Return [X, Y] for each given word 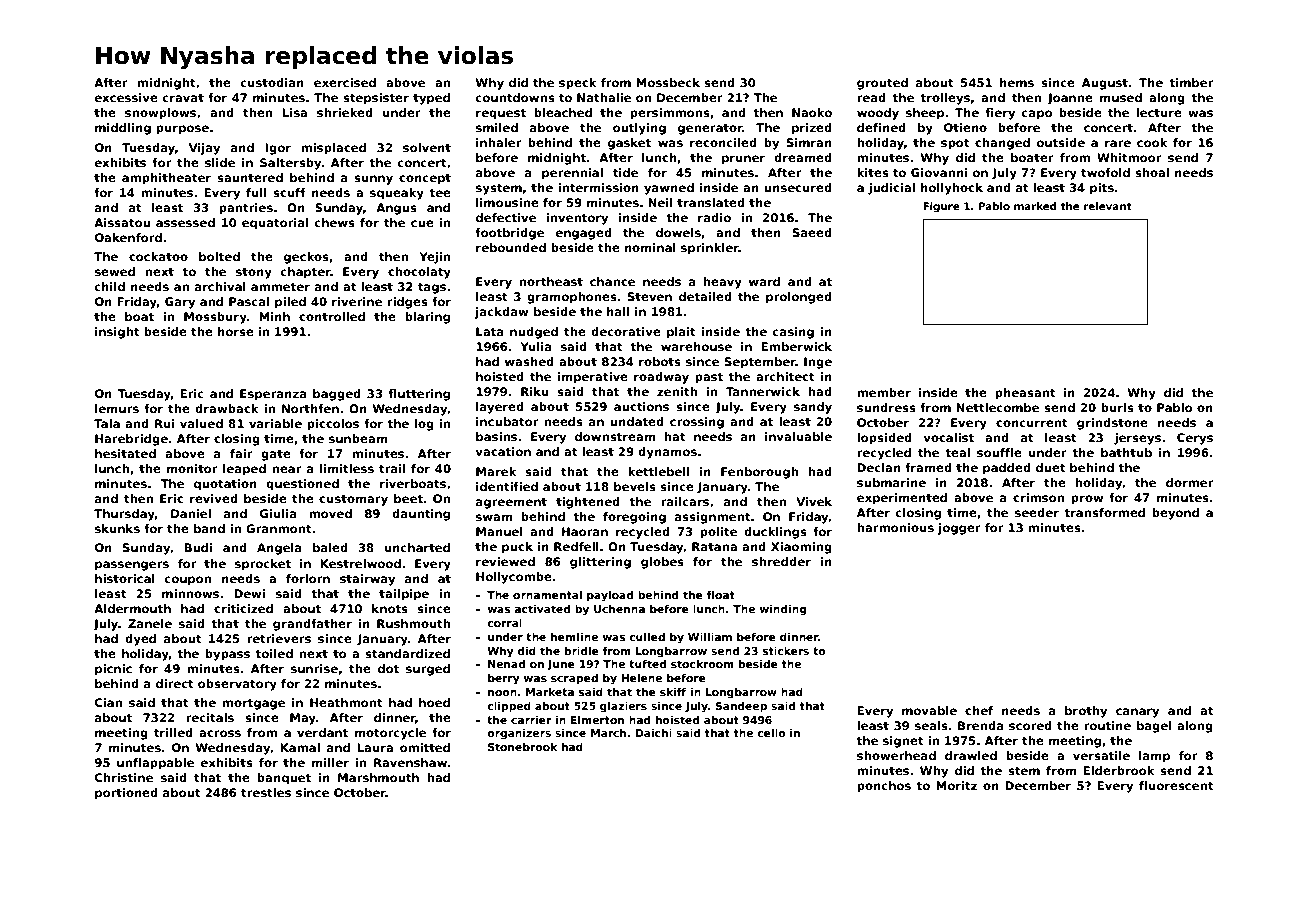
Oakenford [128, 237]
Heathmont [346, 702]
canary [1137, 713]
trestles [266, 792]
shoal [1152, 172]
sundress [886, 407]
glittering [600, 563]
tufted [647, 664]
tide [625, 172]
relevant [1108, 206]
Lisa [294, 112]
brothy [1086, 712]
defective [506, 217]
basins [496, 436]
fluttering [419, 395]
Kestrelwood [360, 563]
